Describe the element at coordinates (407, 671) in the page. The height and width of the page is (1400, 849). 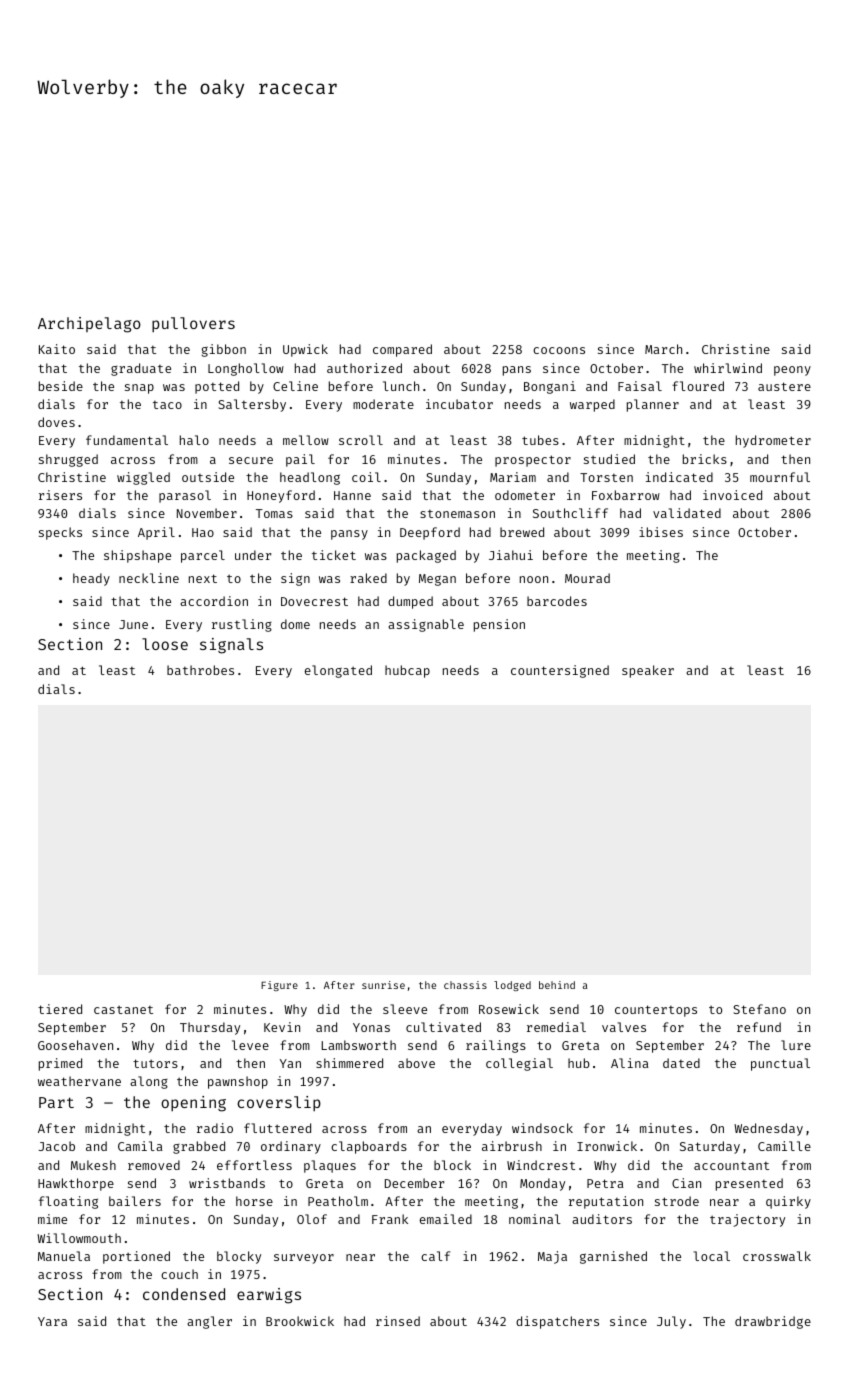
I see `hubcap` at that location.
